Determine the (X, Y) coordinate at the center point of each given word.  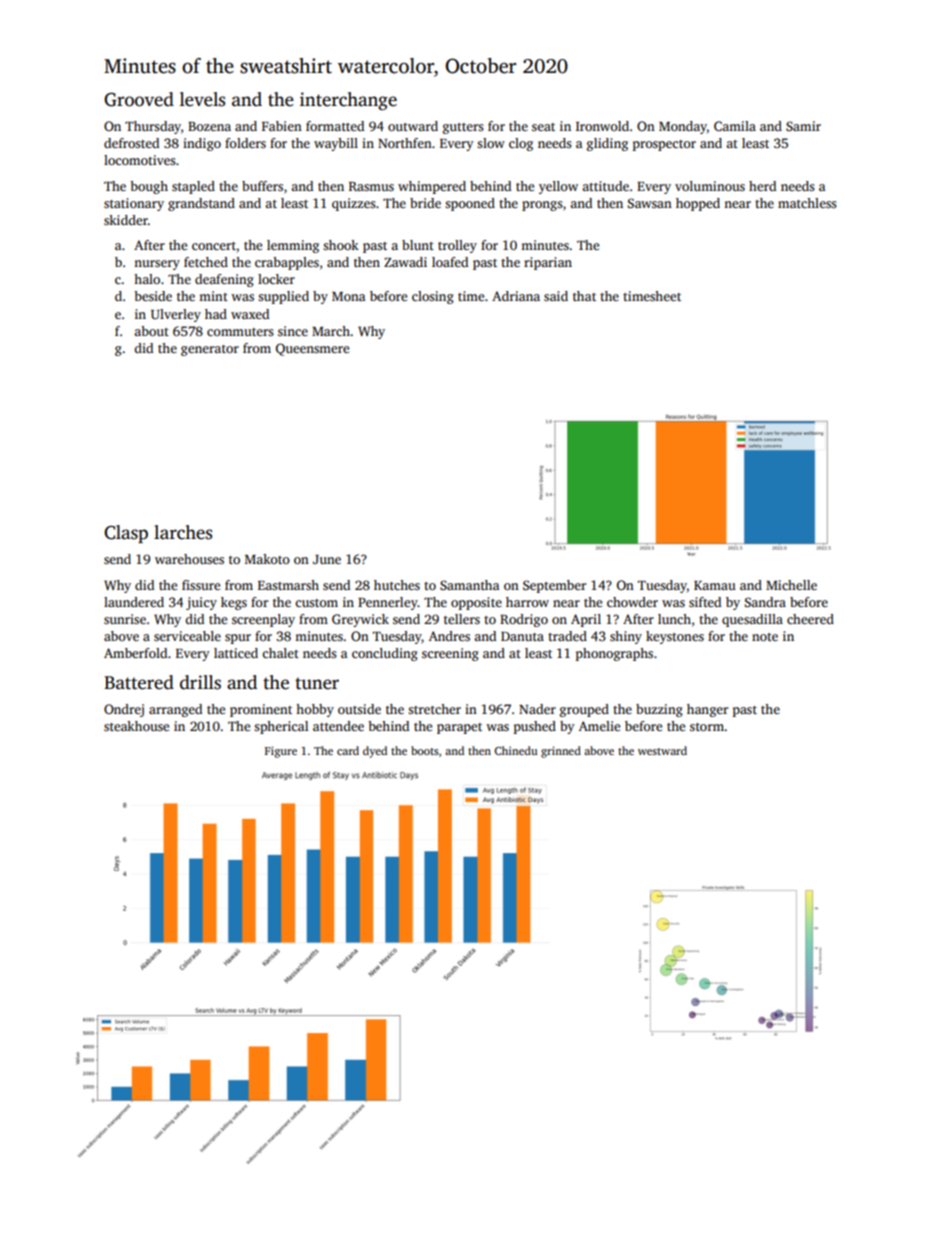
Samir (803, 126)
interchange (348, 101)
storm (707, 727)
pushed (535, 727)
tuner (317, 684)
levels (202, 99)
